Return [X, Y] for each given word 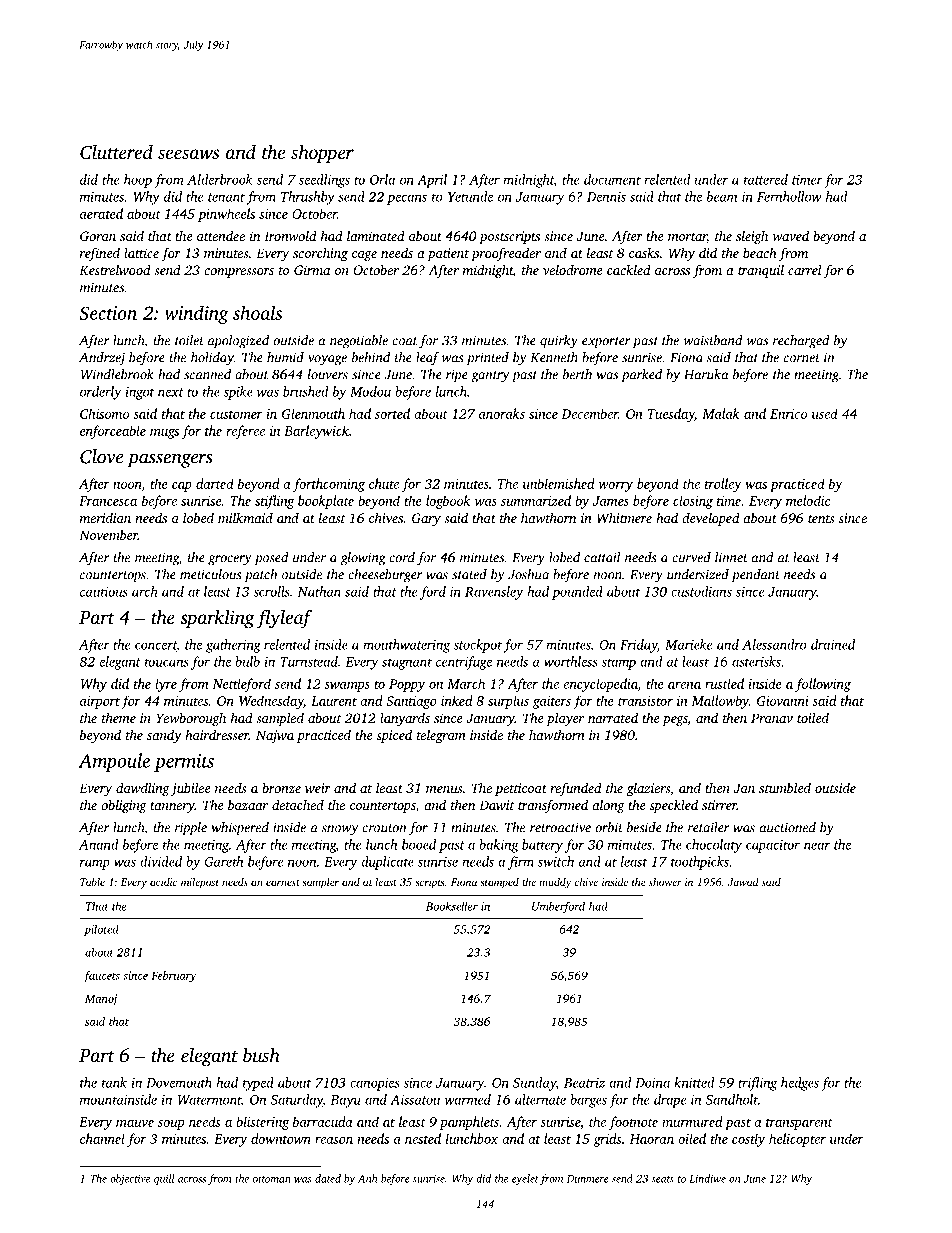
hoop [138, 181]
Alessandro [774, 644]
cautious [104, 592]
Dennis [606, 197]
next [171, 392]
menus [444, 789]
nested [423, 1138]
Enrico [788, 414]
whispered [240, 829]
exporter [606, 343]
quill [164, 1179]
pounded [577, 593]
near [817, 846]
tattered [766, 179]
